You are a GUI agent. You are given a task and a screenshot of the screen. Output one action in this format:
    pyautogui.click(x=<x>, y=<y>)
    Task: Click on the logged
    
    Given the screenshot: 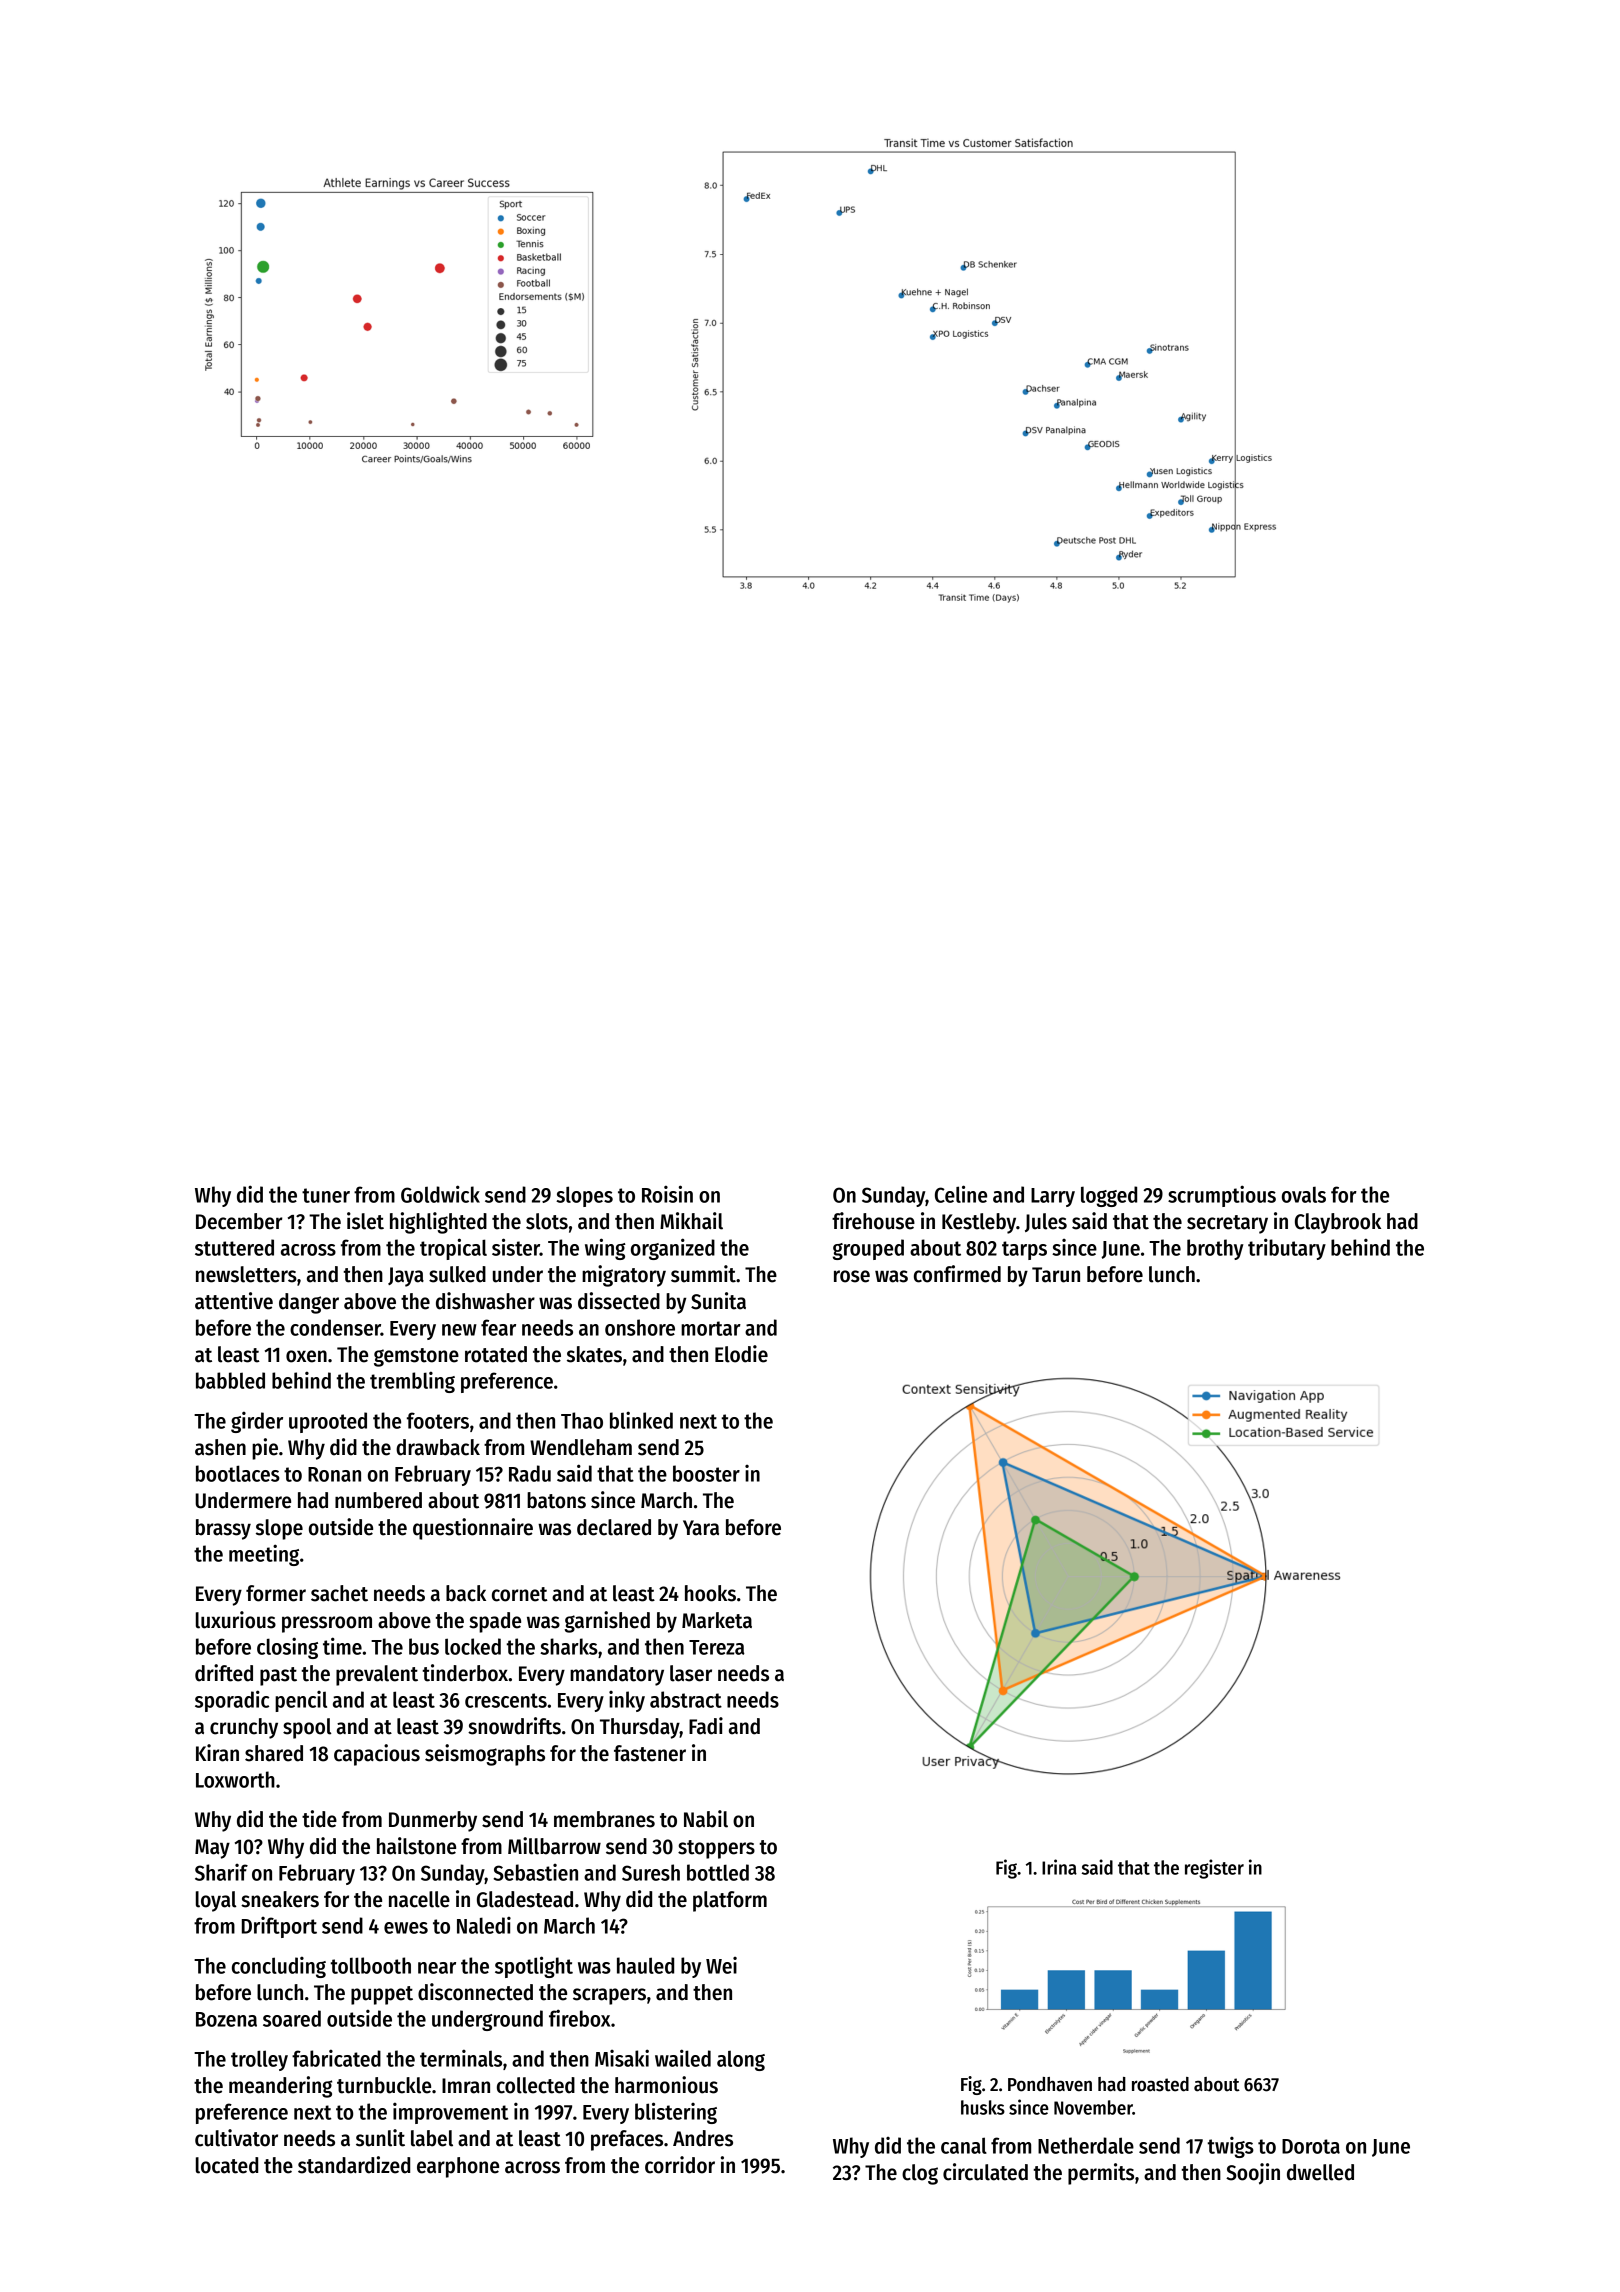 What is the action you would take?
    pyautogui.click(x=1109, y=1196)
